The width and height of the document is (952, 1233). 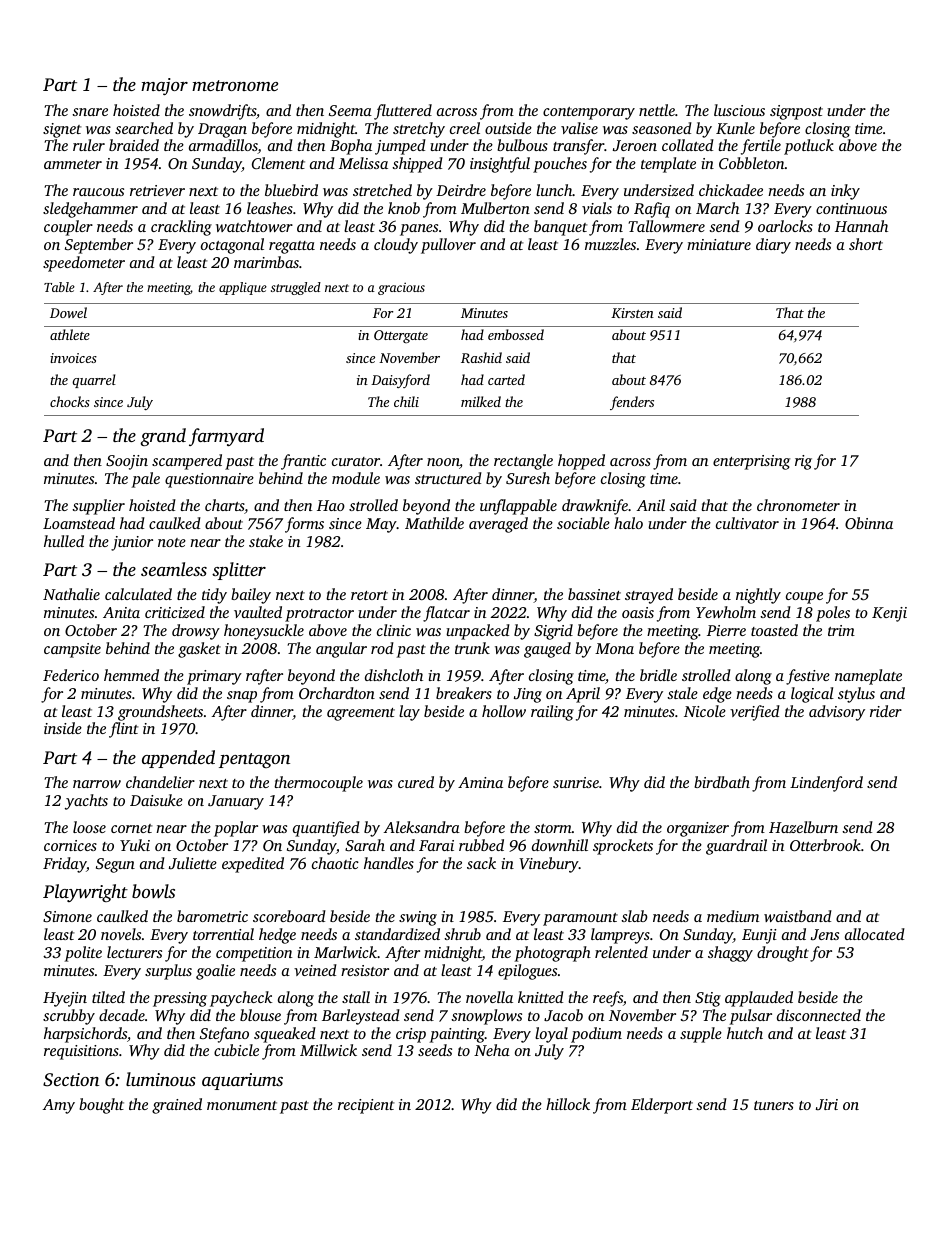 I want to click on Seema, so click(x=350, y=110).
